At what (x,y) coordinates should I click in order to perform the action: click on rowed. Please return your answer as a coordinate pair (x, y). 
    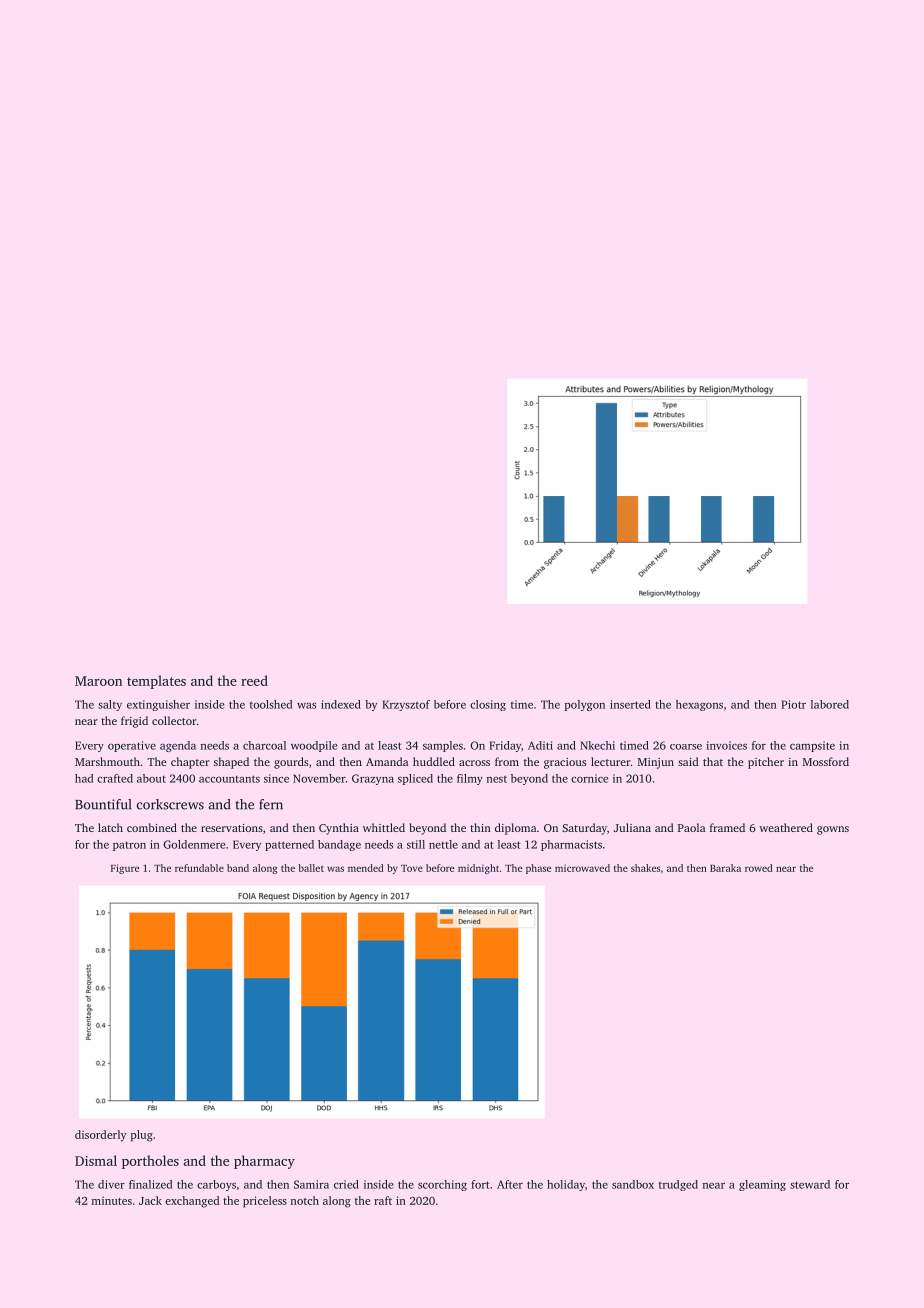
    Looking at the image, I should click on (758, 868).
